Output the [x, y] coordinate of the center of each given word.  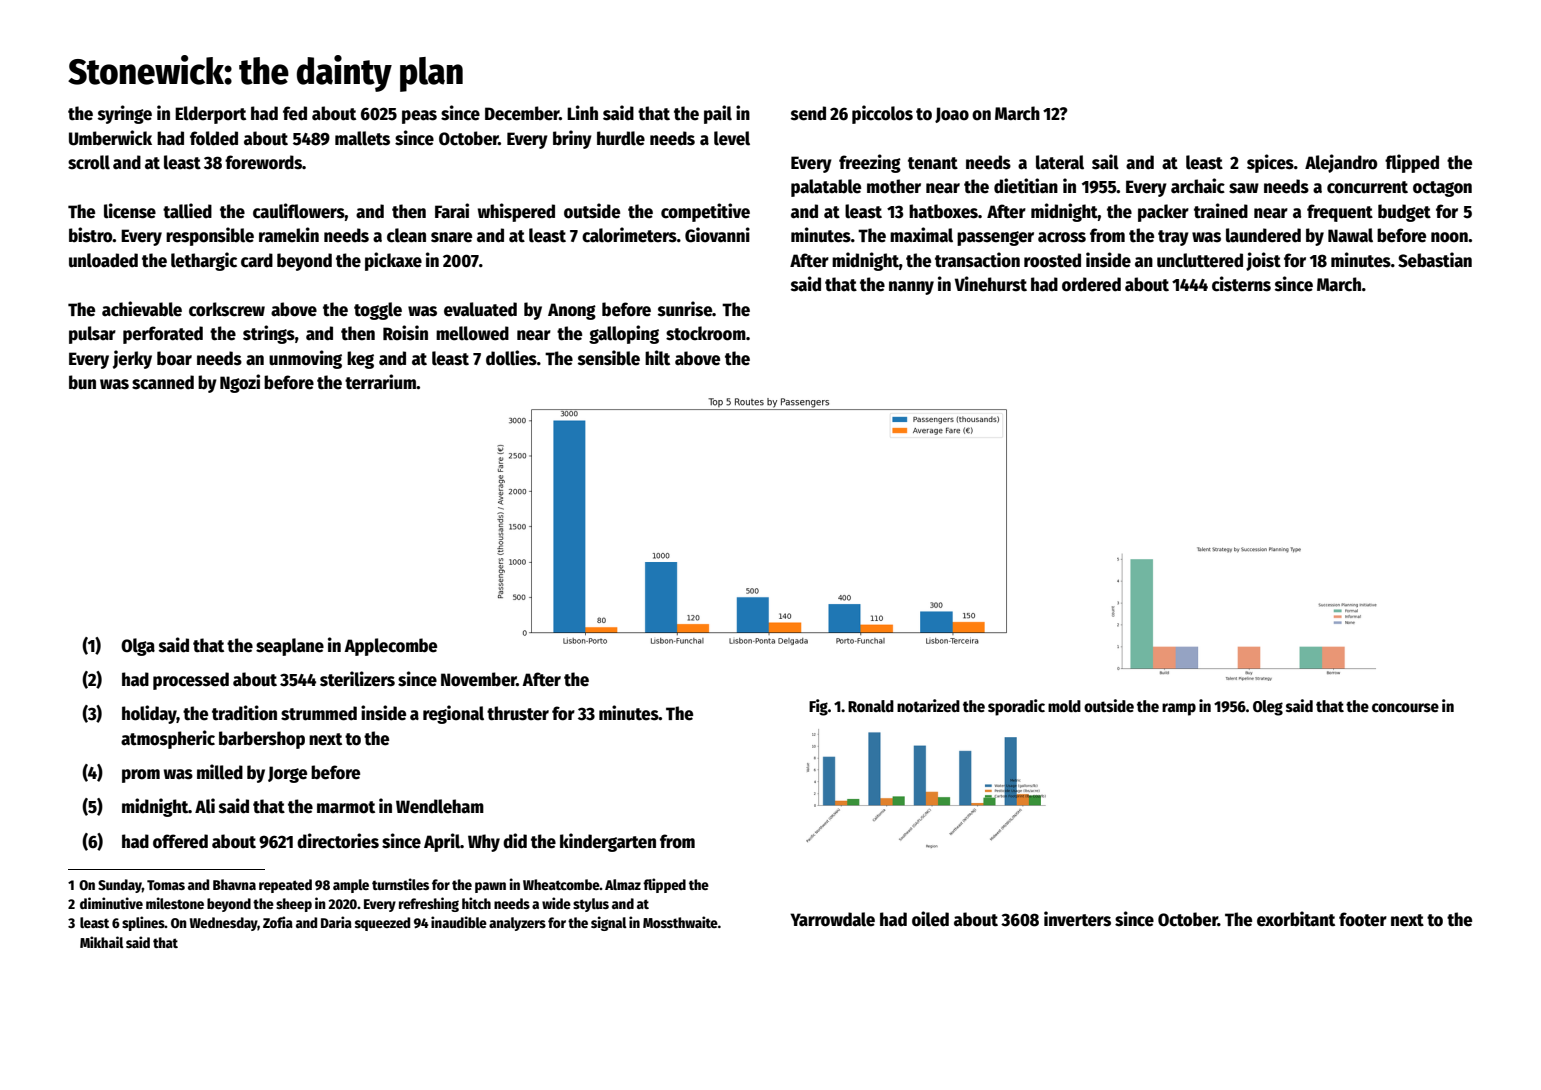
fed [295, 113]
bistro [91, 235]
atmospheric [168, 739]
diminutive [111, 903]
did [515, 841]
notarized [928, 706]
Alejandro [1341, 163]
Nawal [1350, 235]
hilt [657, 358]
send [808, 113]
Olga [138, 647]
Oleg [1268, 708]
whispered [516, 212]
